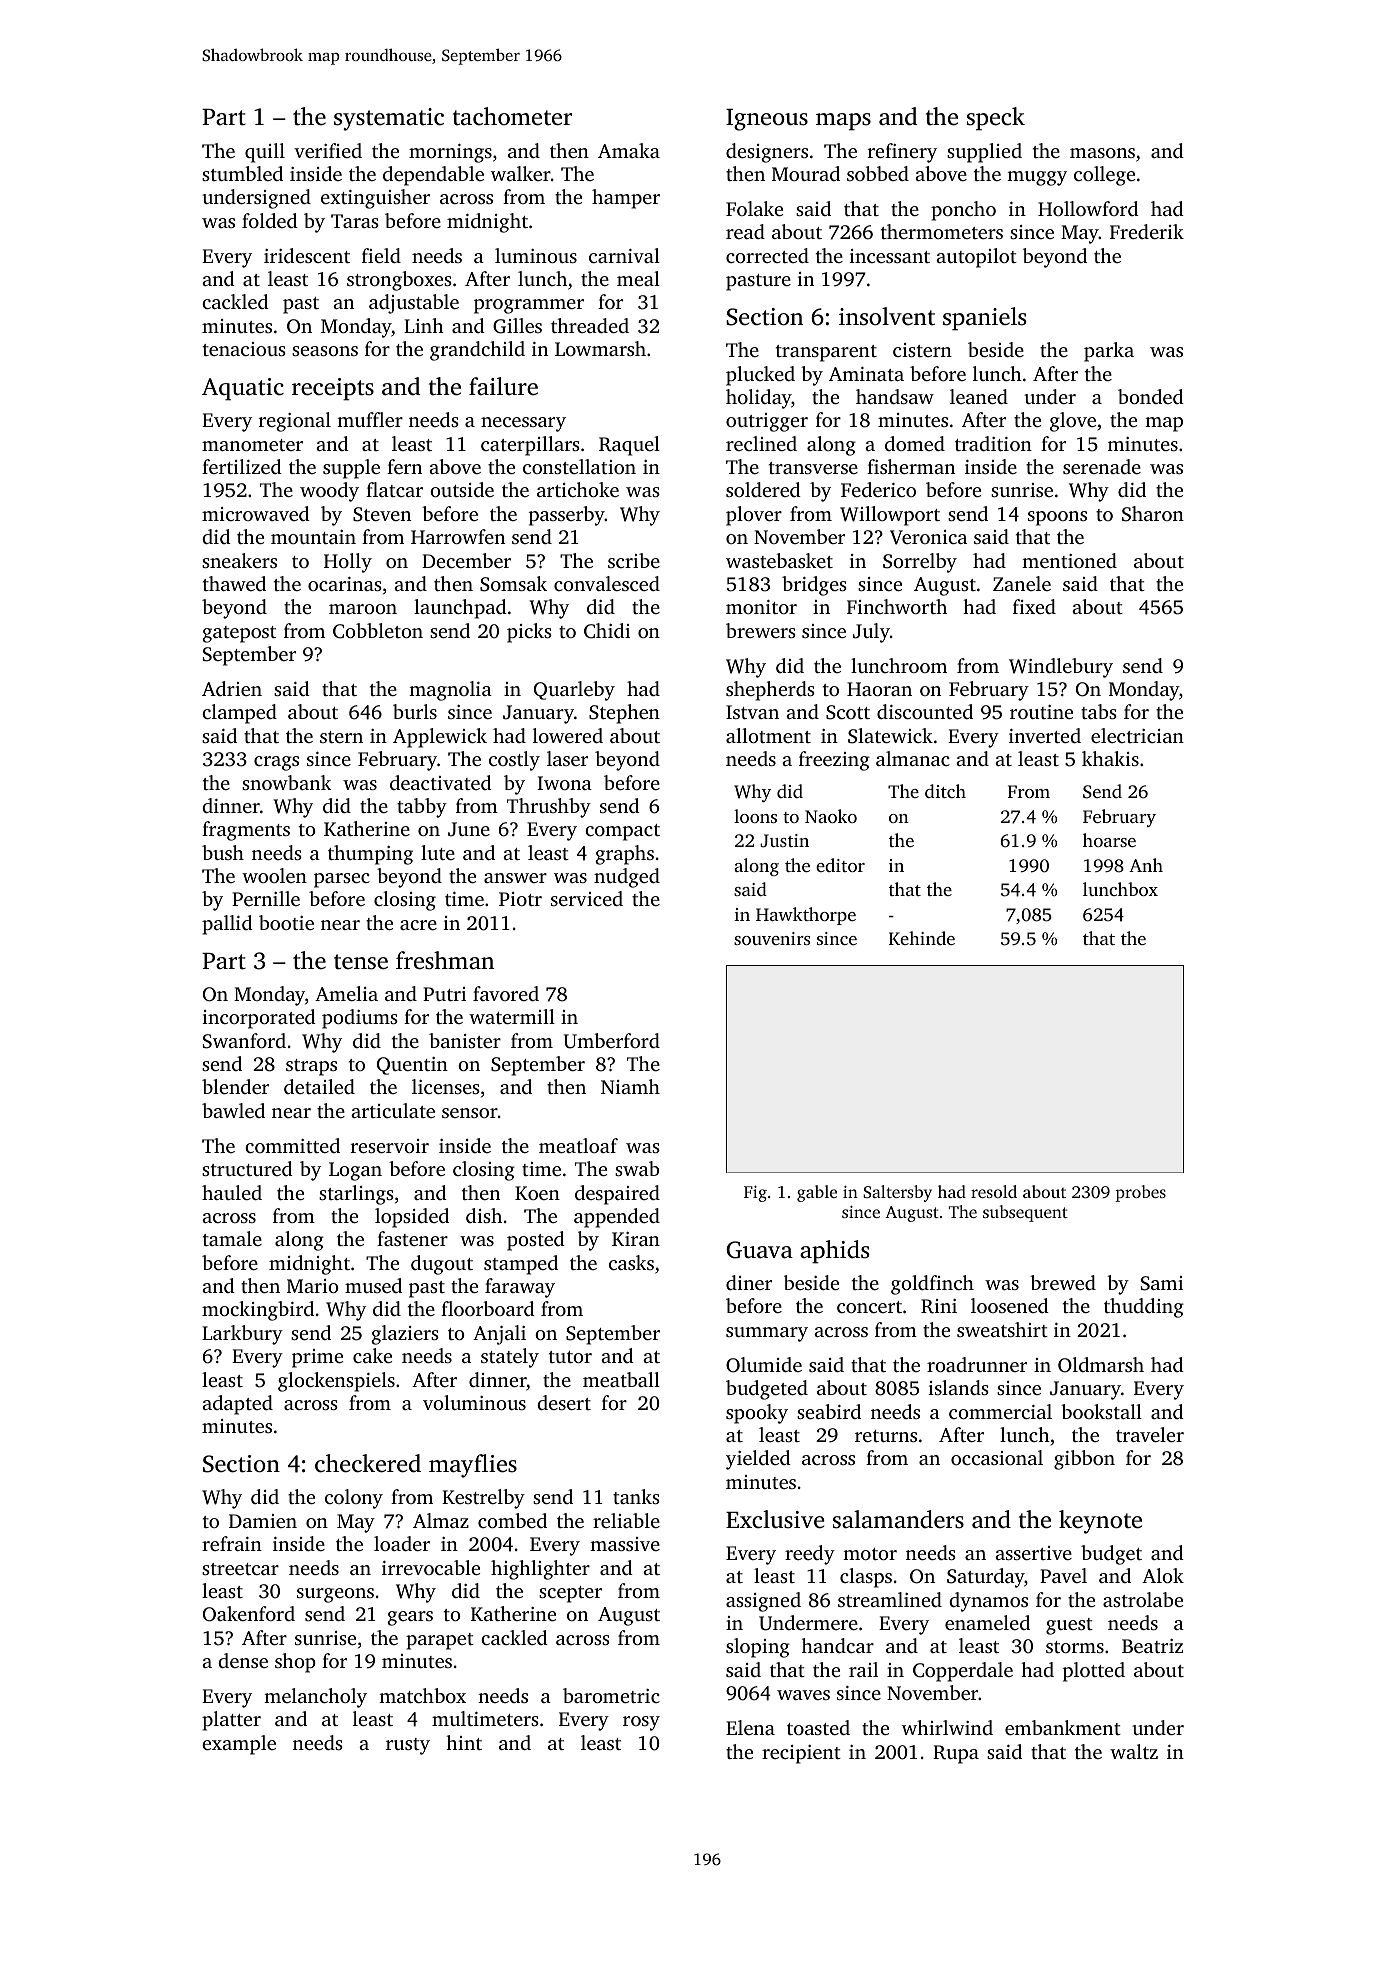 The width and height of the screenshot is (1386, 1969). Describe the element at coordinates (945, 791) in the screenshot. I see `ditch` at that location.
